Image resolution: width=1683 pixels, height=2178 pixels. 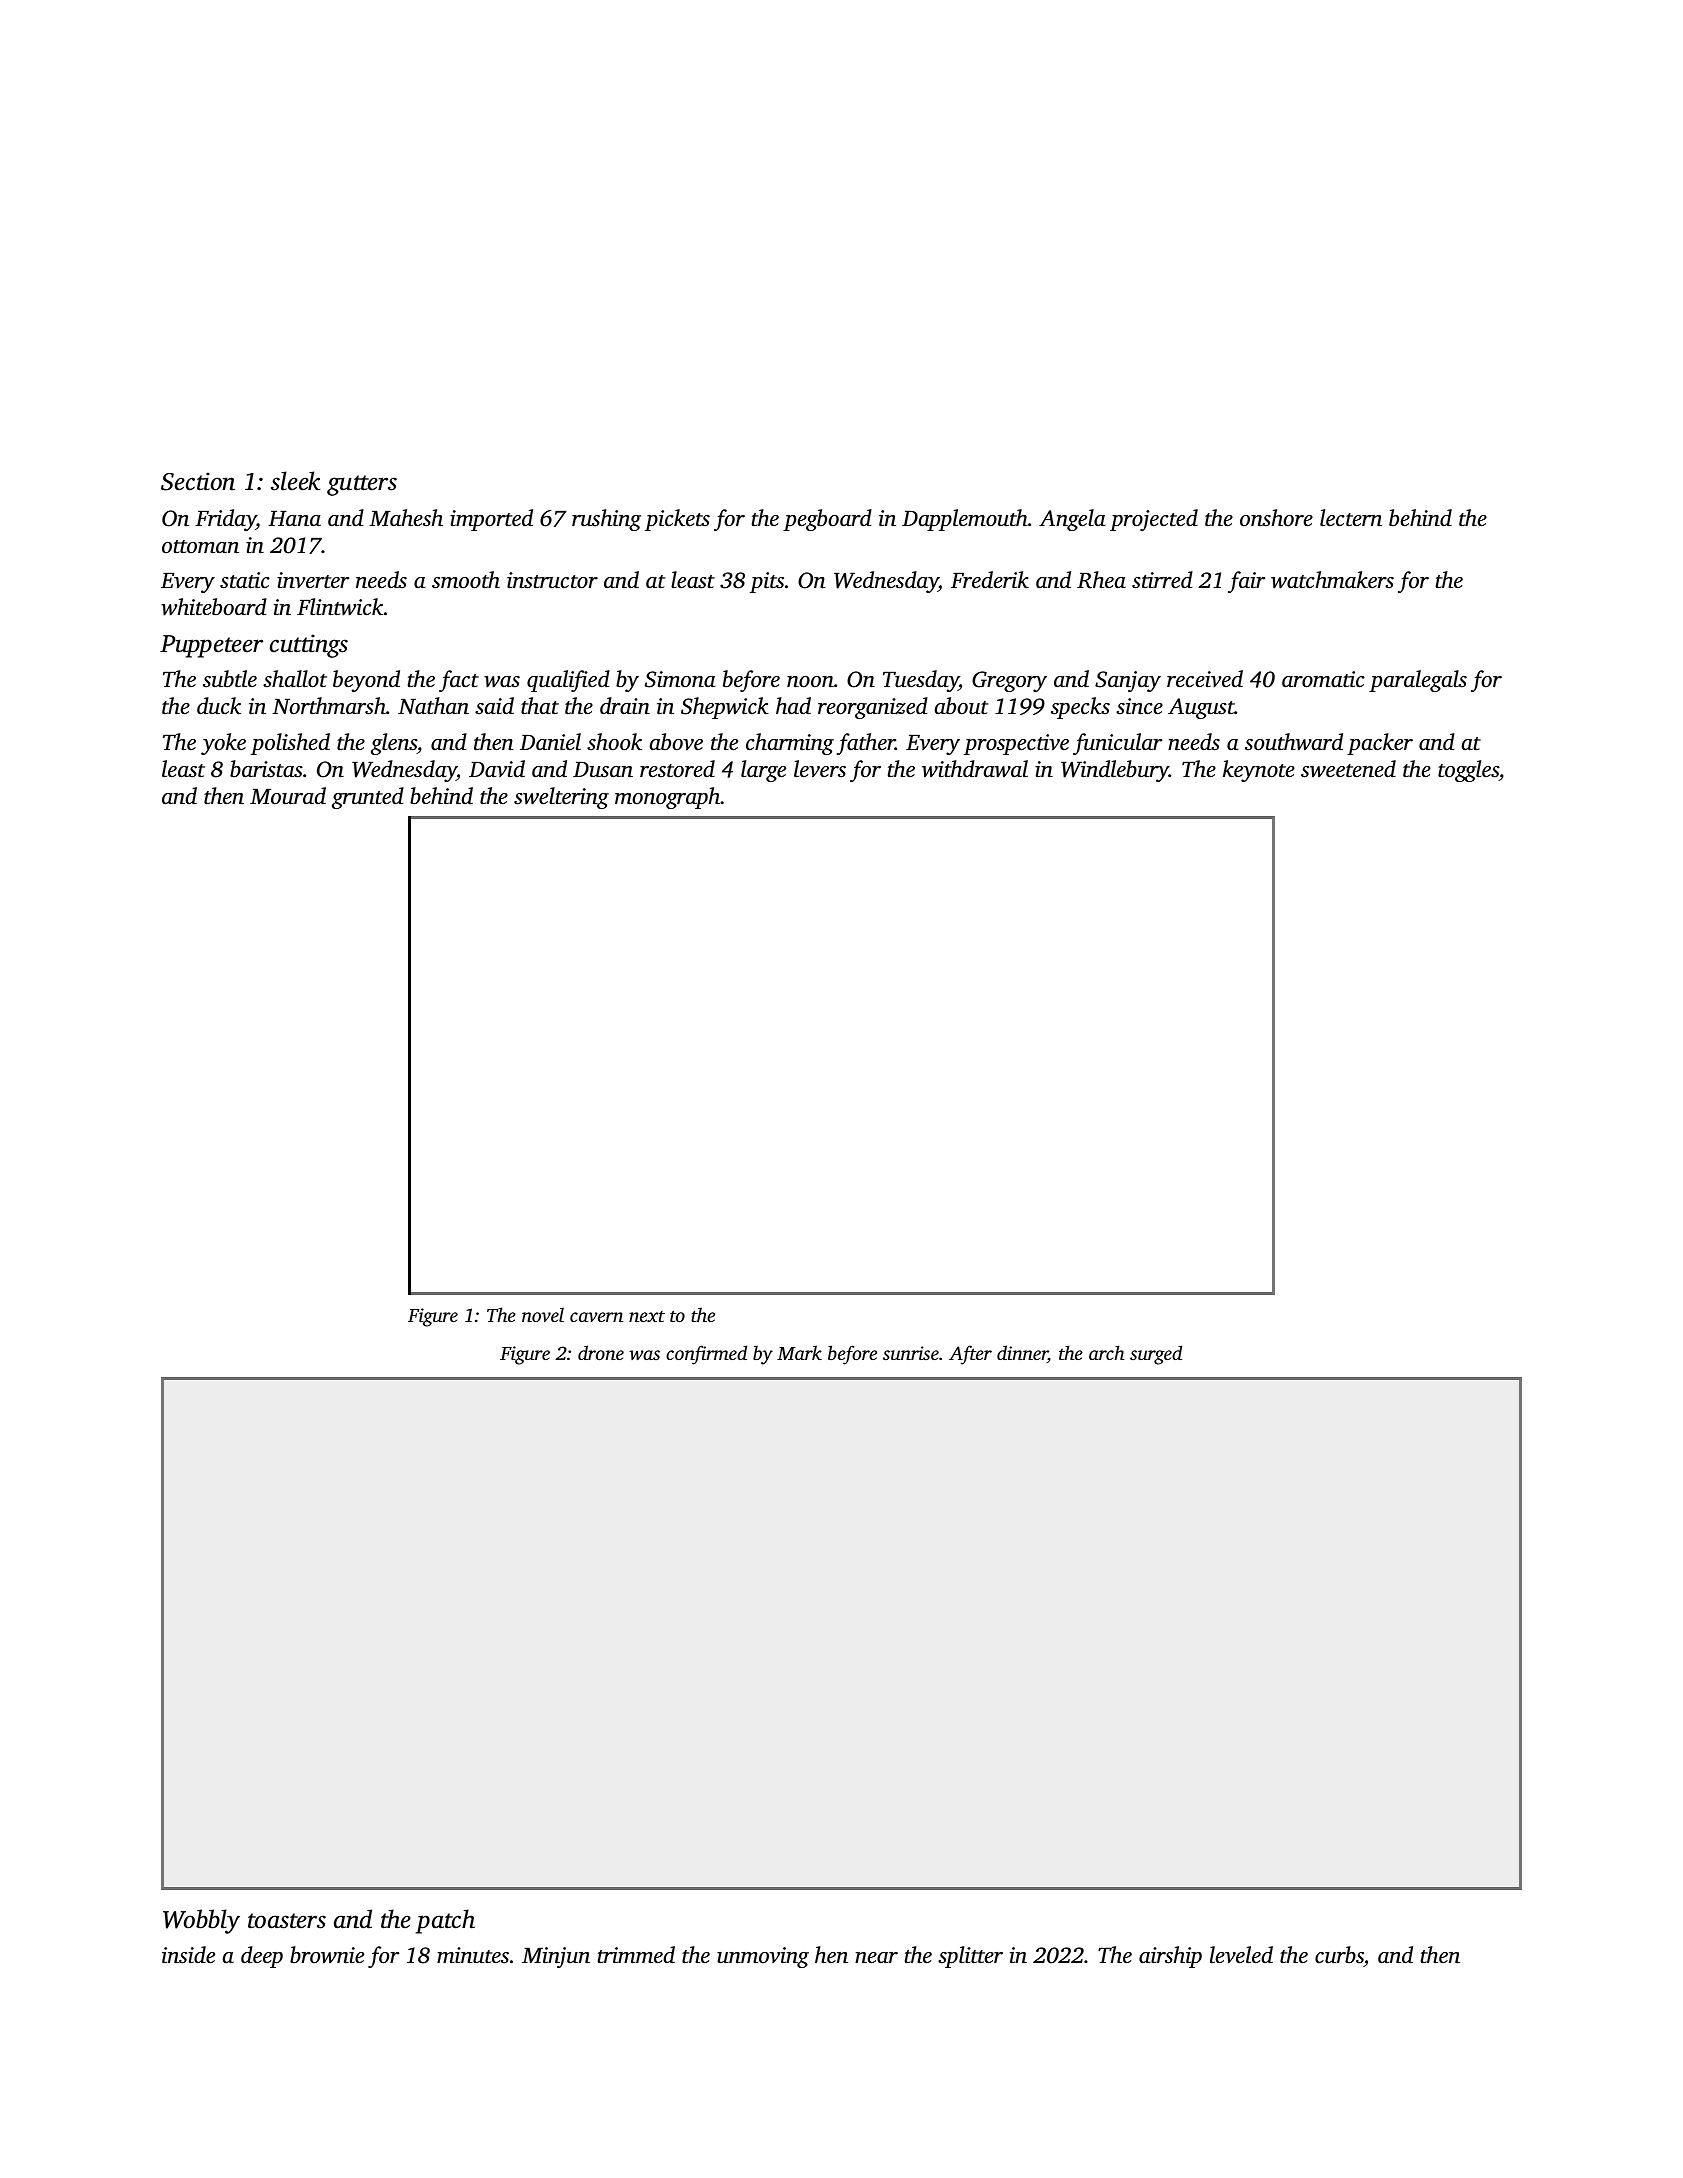 I want to click on packer, so click(x=1380, y=744).
